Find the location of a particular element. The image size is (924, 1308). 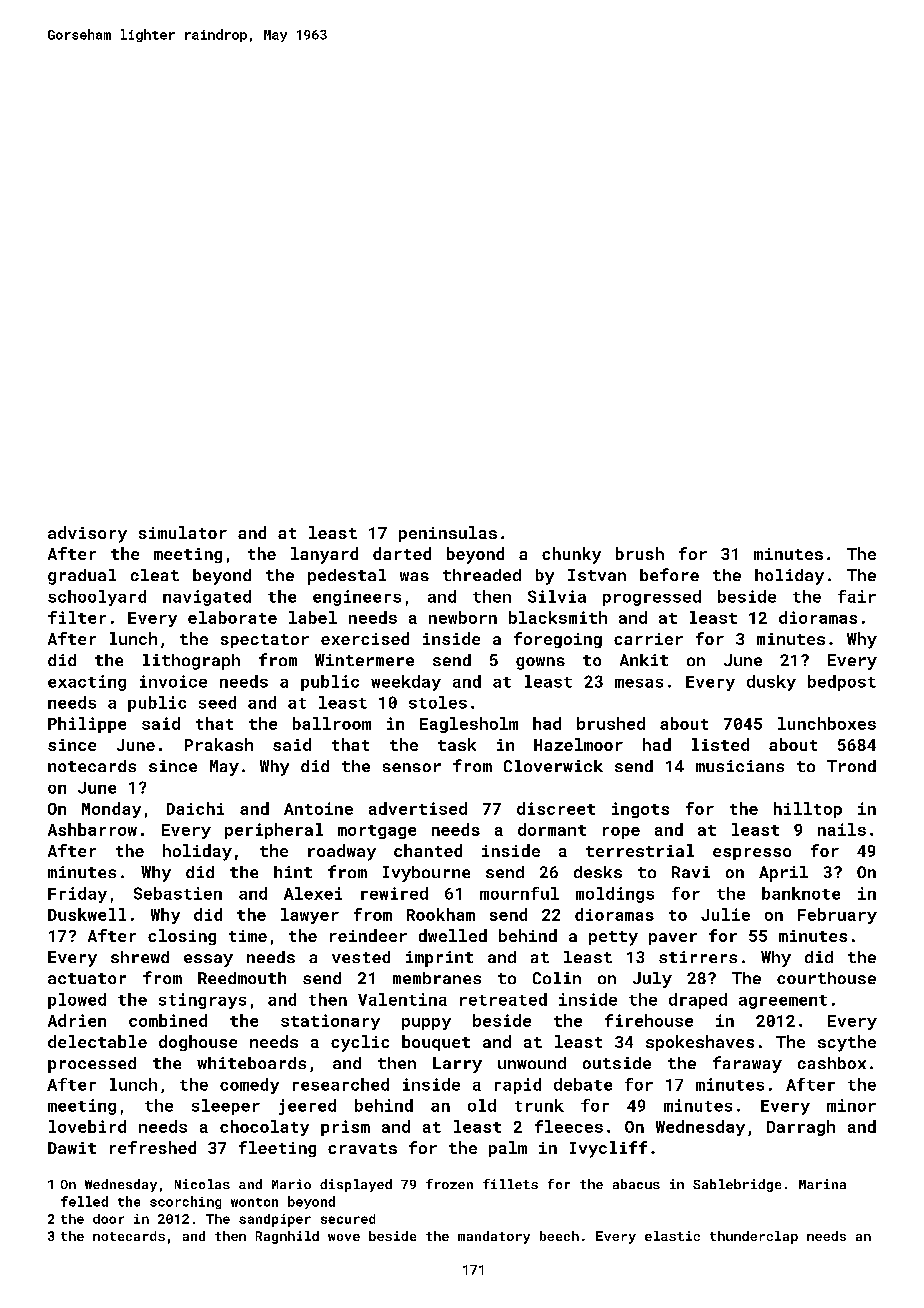

dormant is located at coordinates (552, 829).
